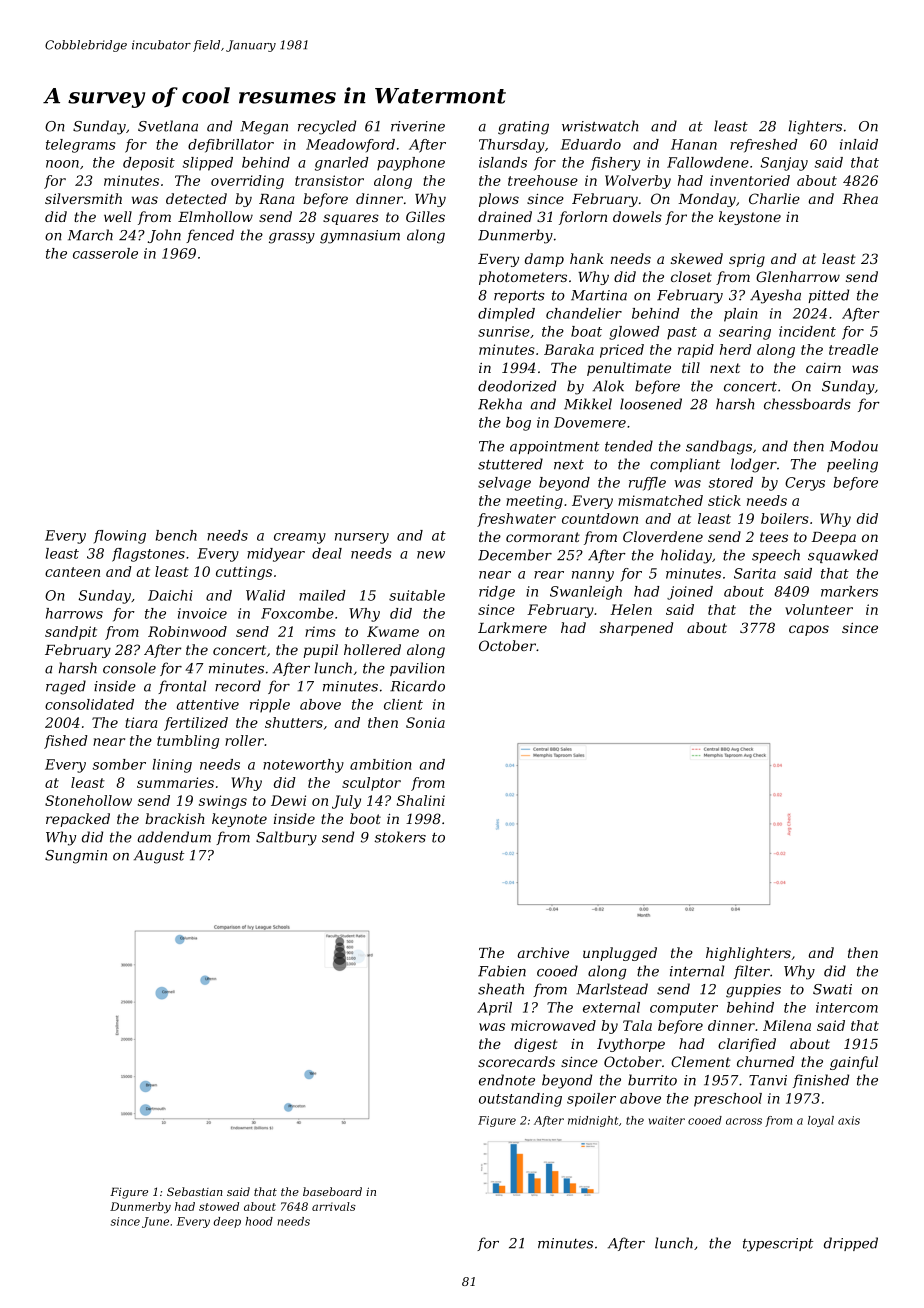 This screenshot has height=1308, width=924. I want to click on Sungmin, so click(76, 857).
